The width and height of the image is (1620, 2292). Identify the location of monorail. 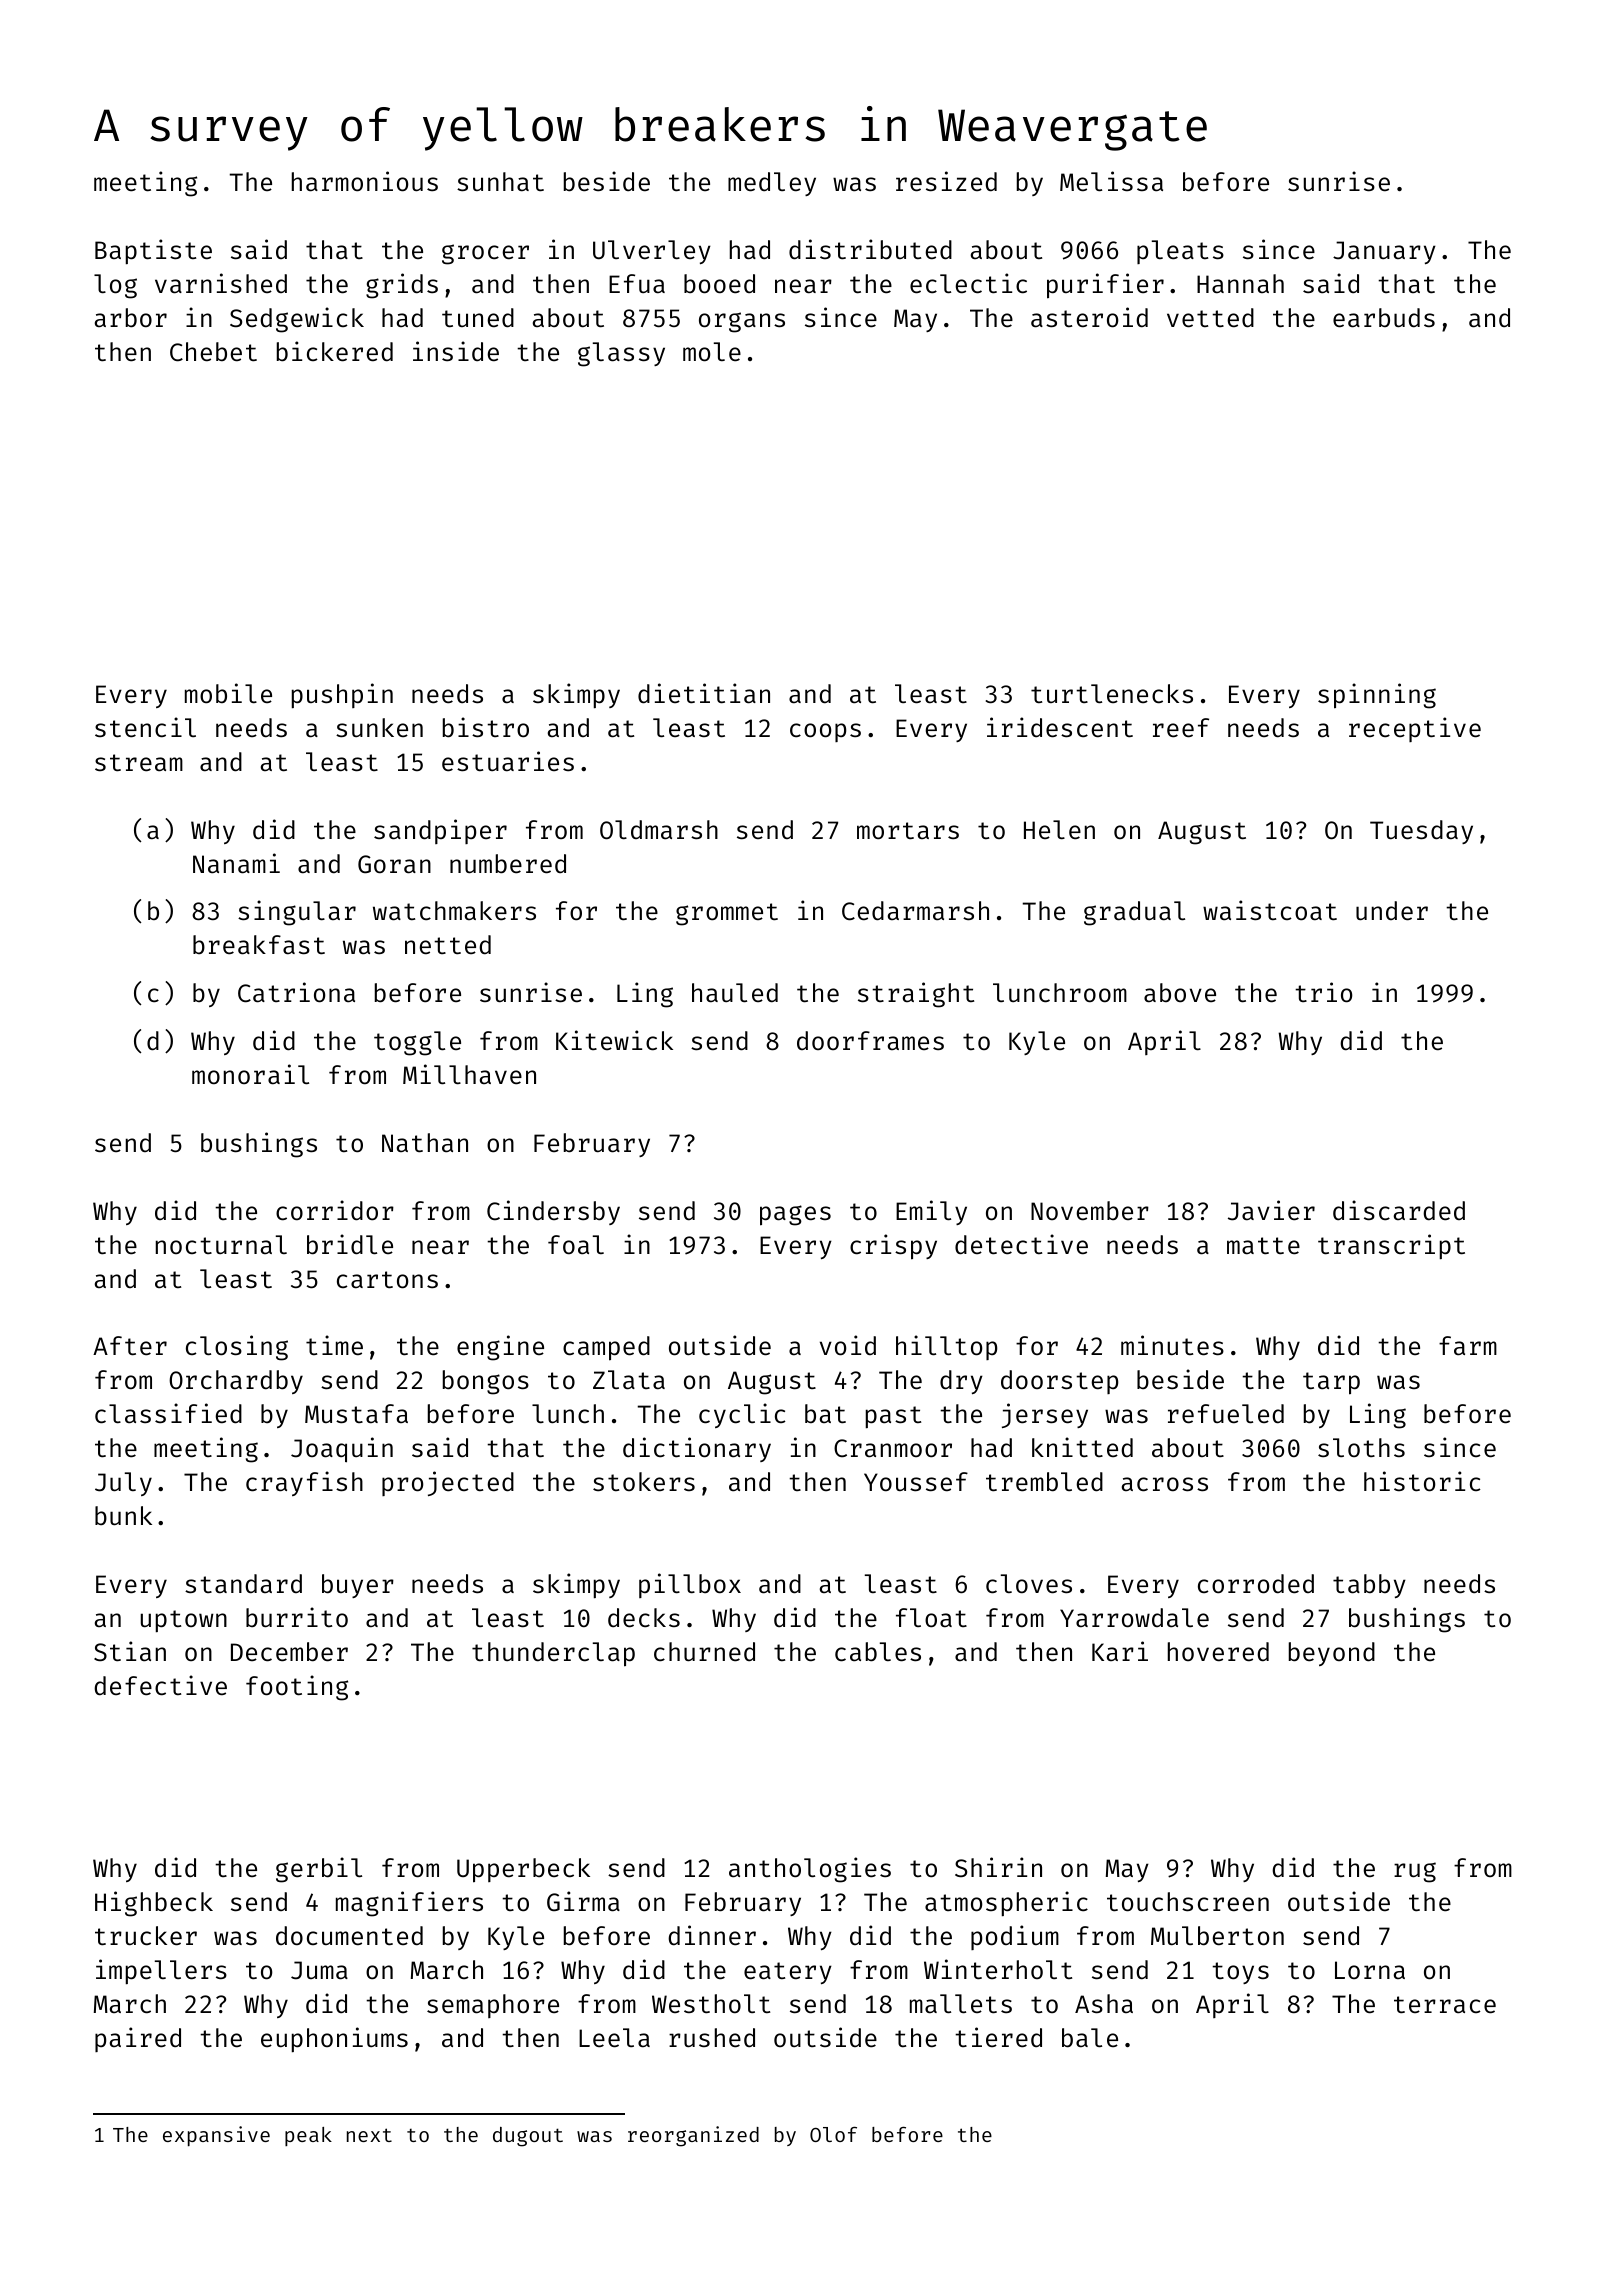
(250, 1074).
